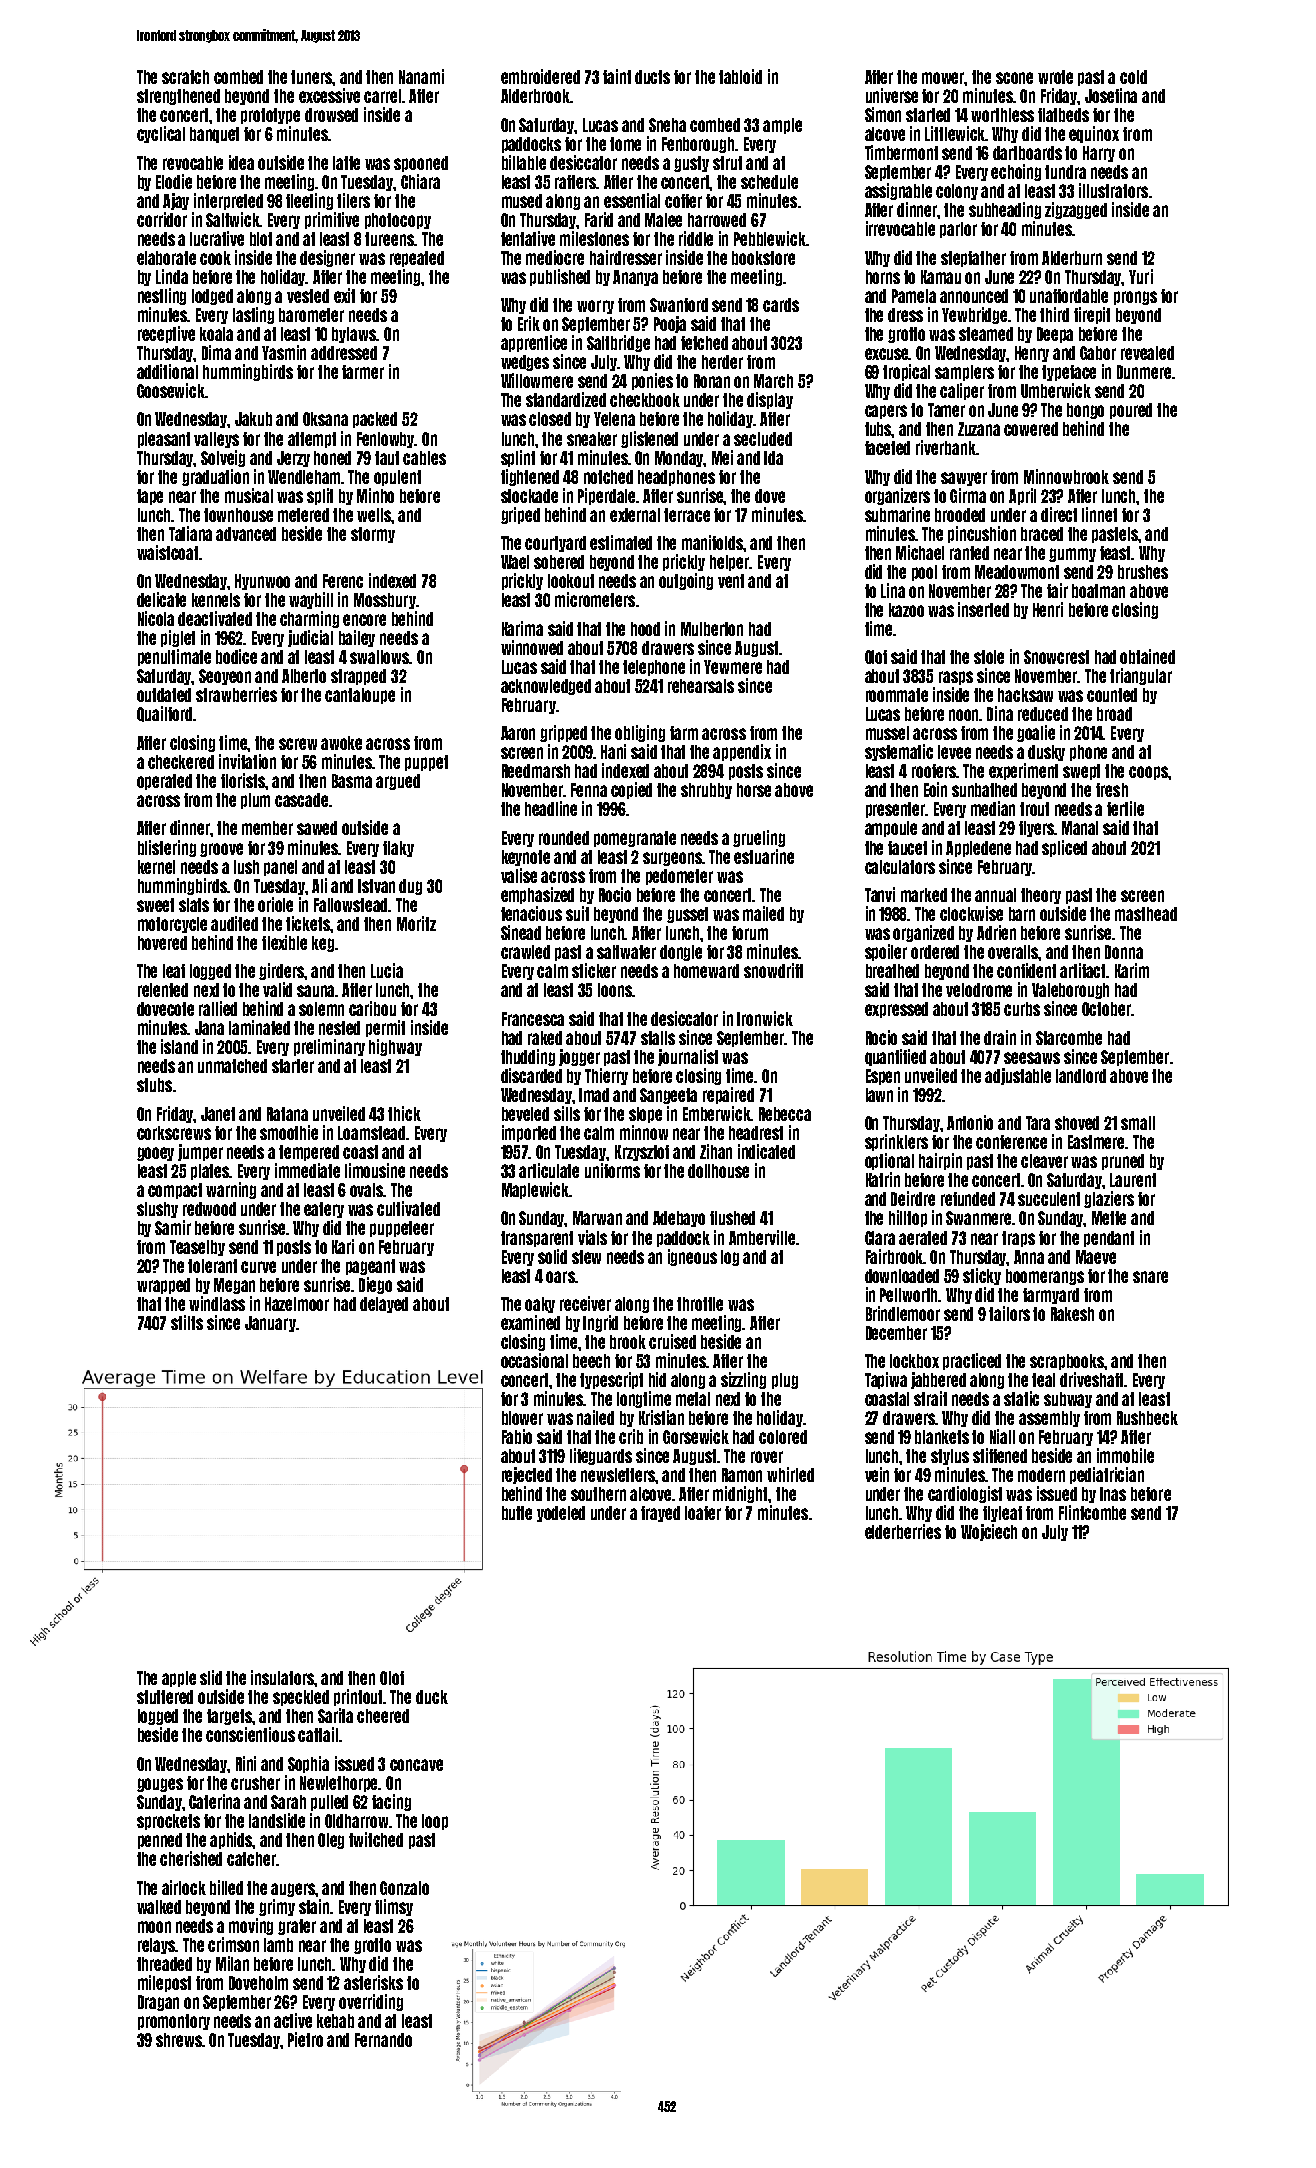 The height and width of the screenshot is (2168, 1316). What do you see at coordinates (989, 1532) in the screenshot?
I see `Wojciech` at bounding box center [989, 1532].
